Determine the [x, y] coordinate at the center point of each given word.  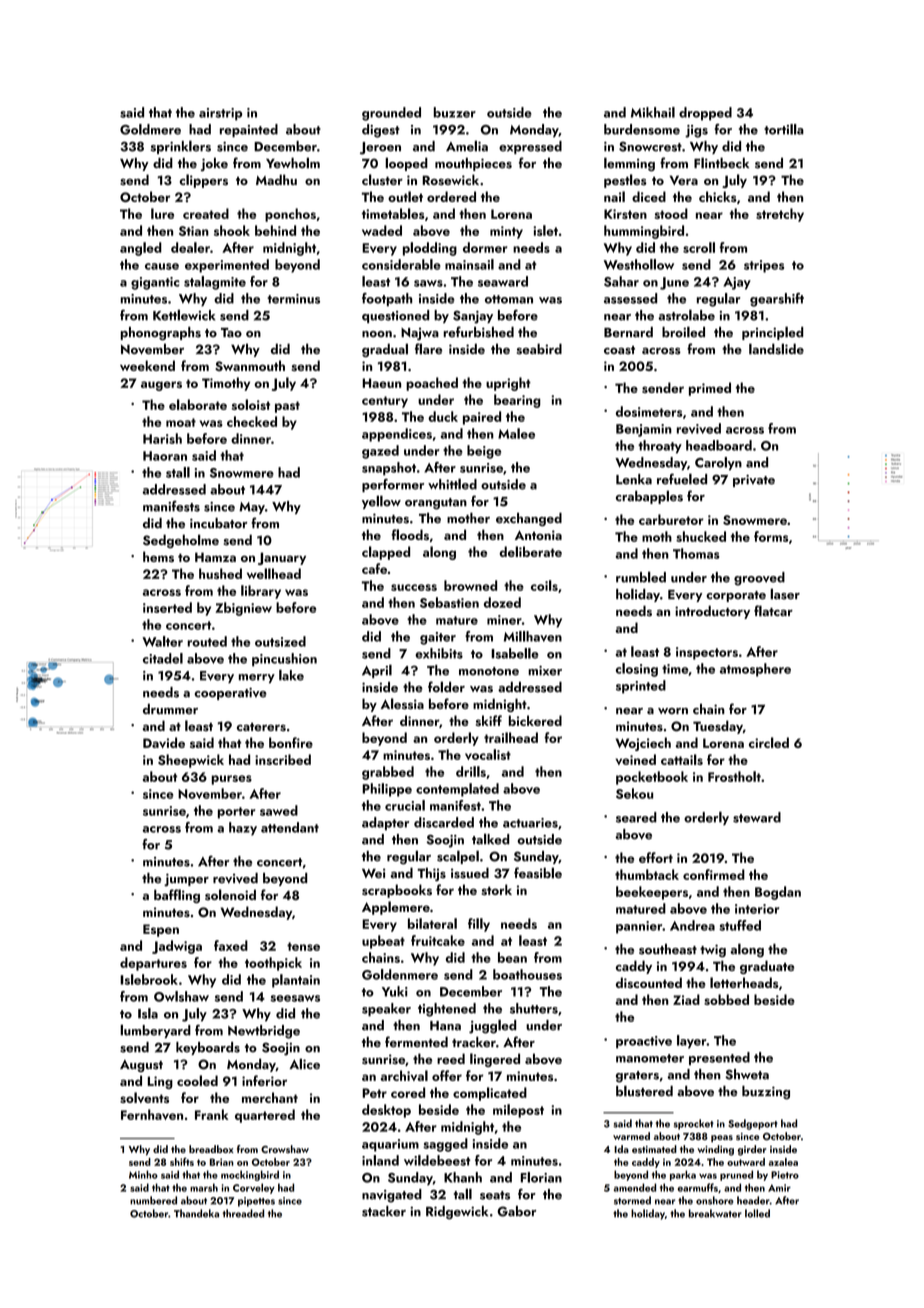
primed [710, 389]
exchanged [529, 519]
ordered [451, 196]
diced [649, 196]
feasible [538, 873]
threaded [243, 1213]
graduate [767, 967]
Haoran [165, 456]
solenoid [230, 894]
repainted [249, 130]
